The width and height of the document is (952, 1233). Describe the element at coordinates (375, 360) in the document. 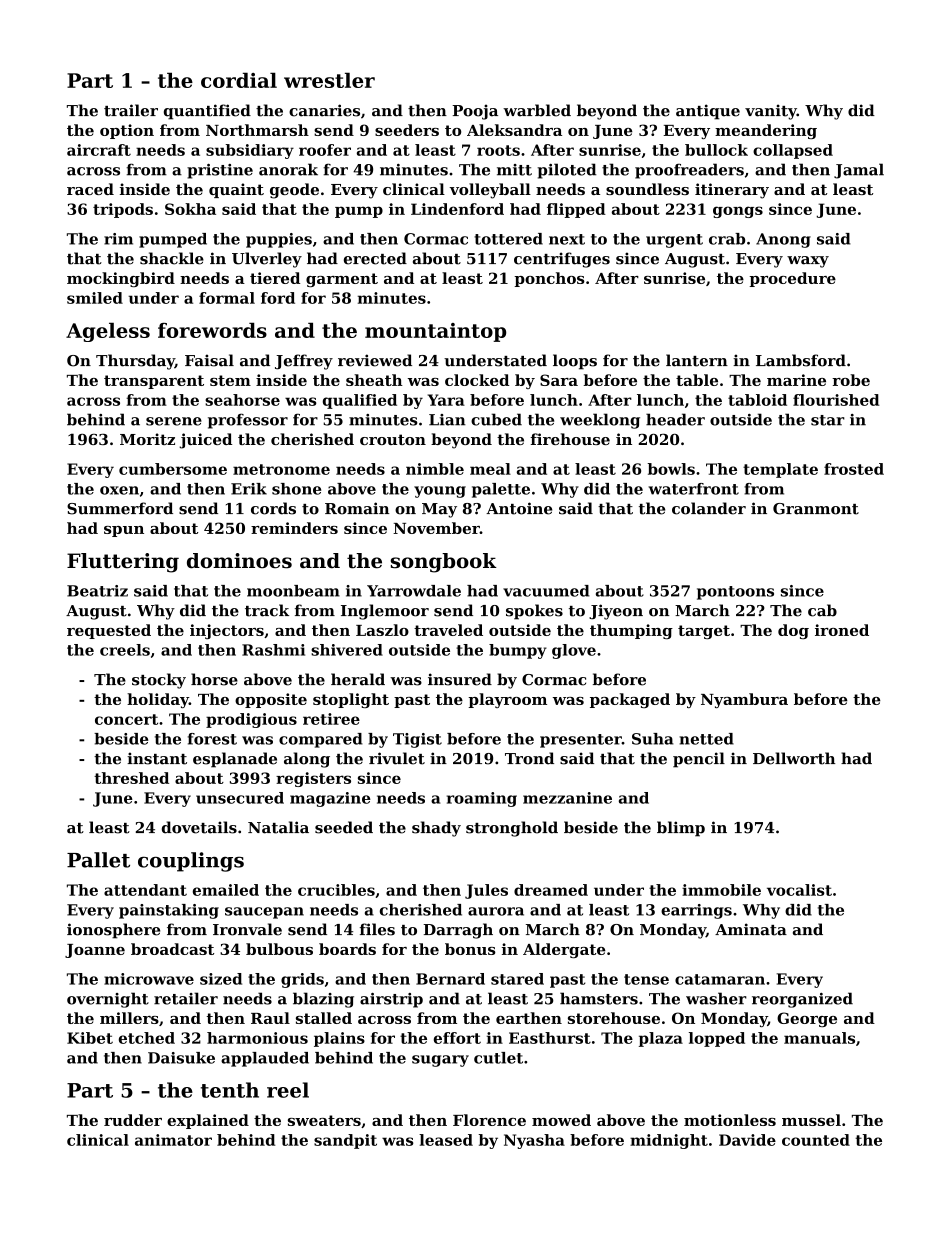

I see `reviewed` at that location.
